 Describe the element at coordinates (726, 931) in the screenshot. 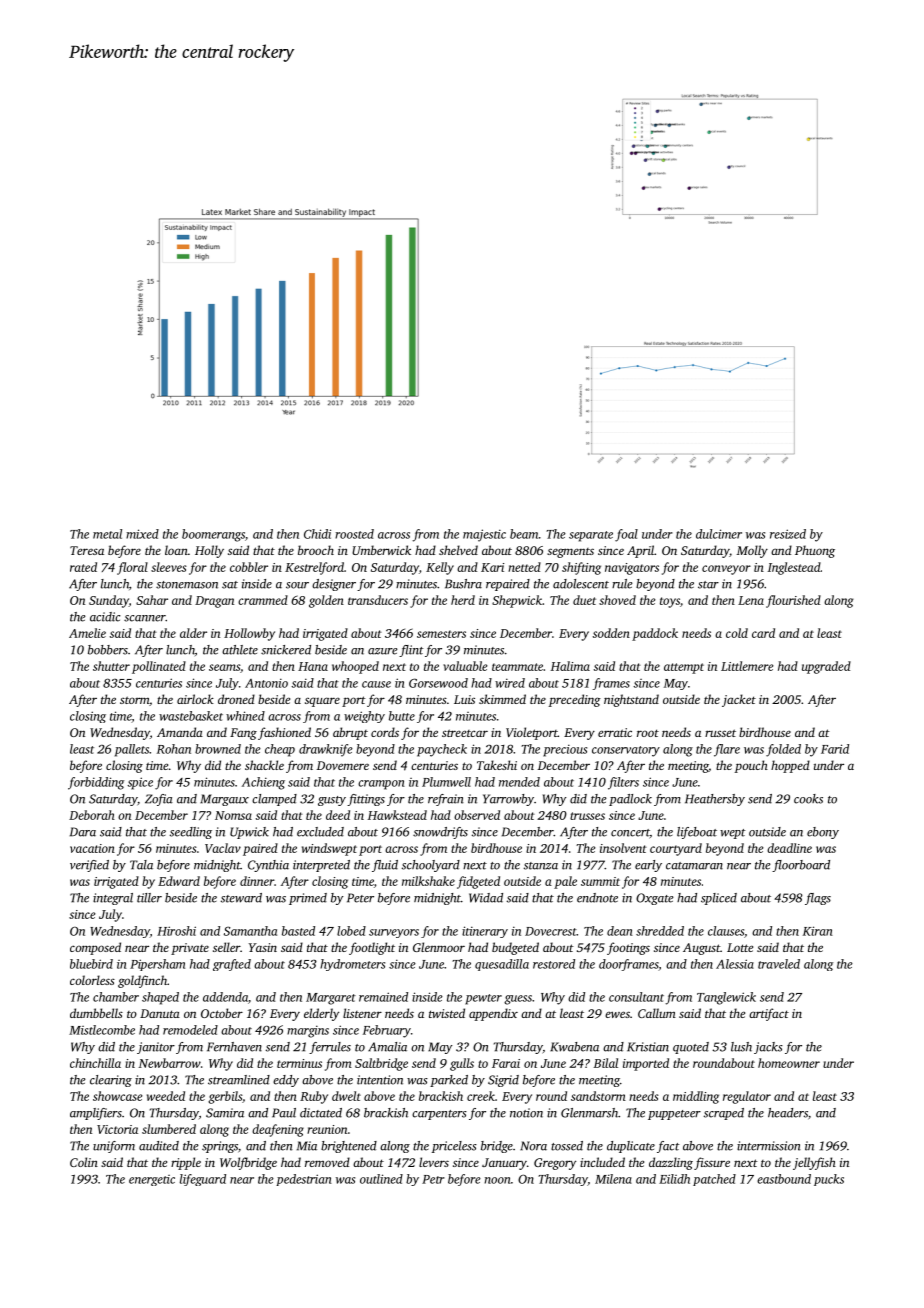

I see `clauses` at that location.
